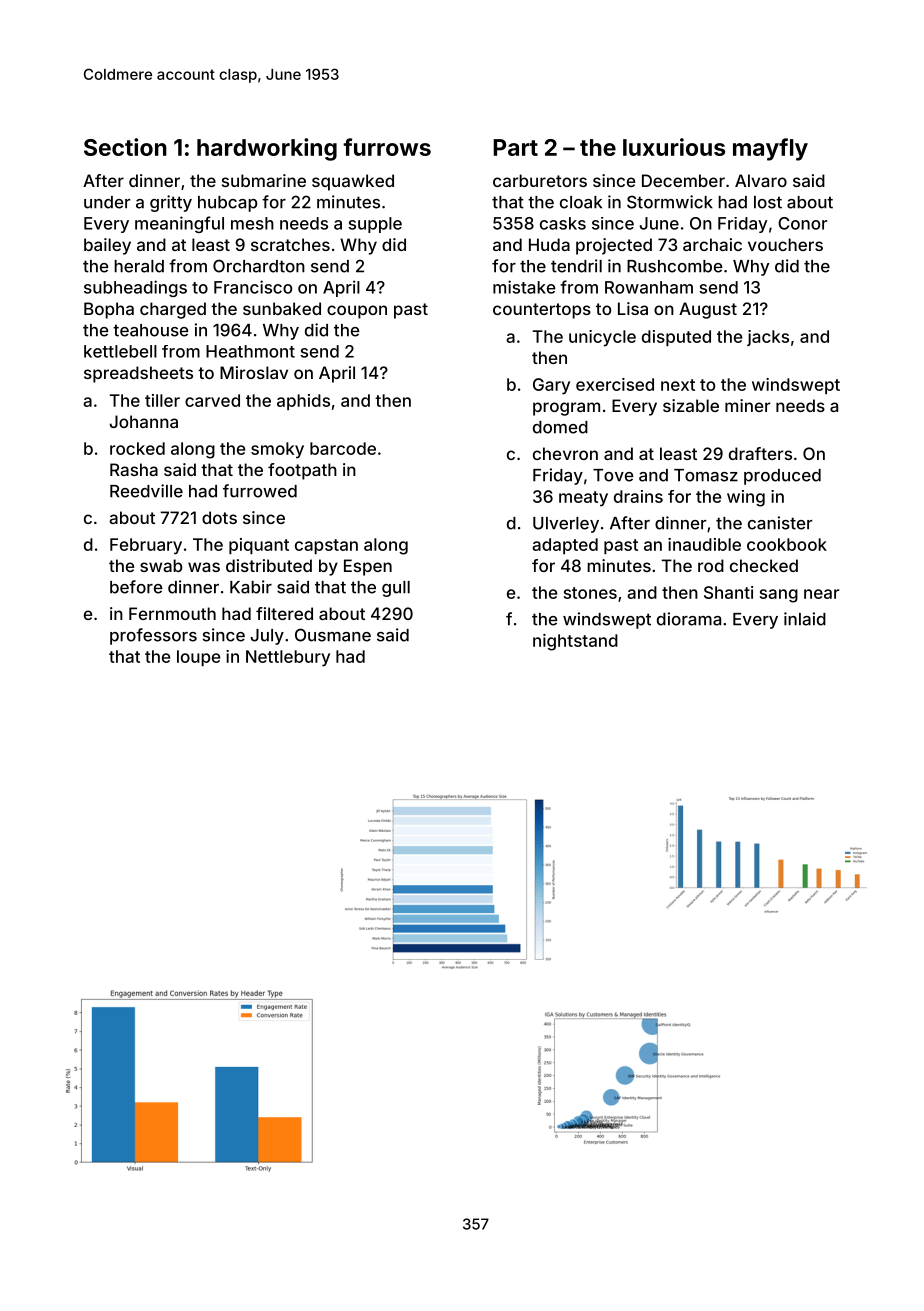 The width and height of the screenshot is (924, 1311). What do you see at coordinates (252, 223) in the screenshot?
I see `mesh` at bounding box center [252, 223].
